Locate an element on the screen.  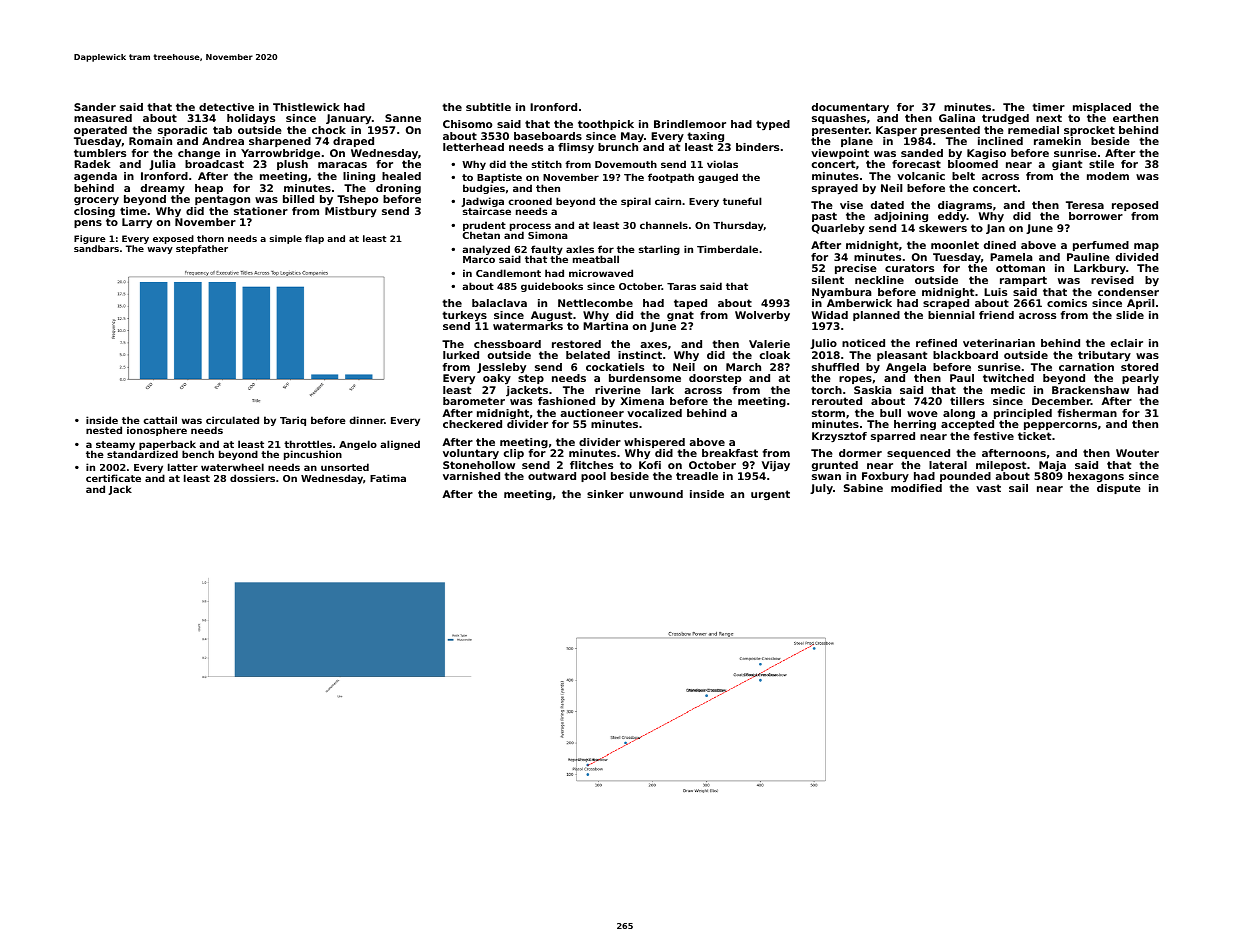
Sander is located at coordinates (95, 107).
